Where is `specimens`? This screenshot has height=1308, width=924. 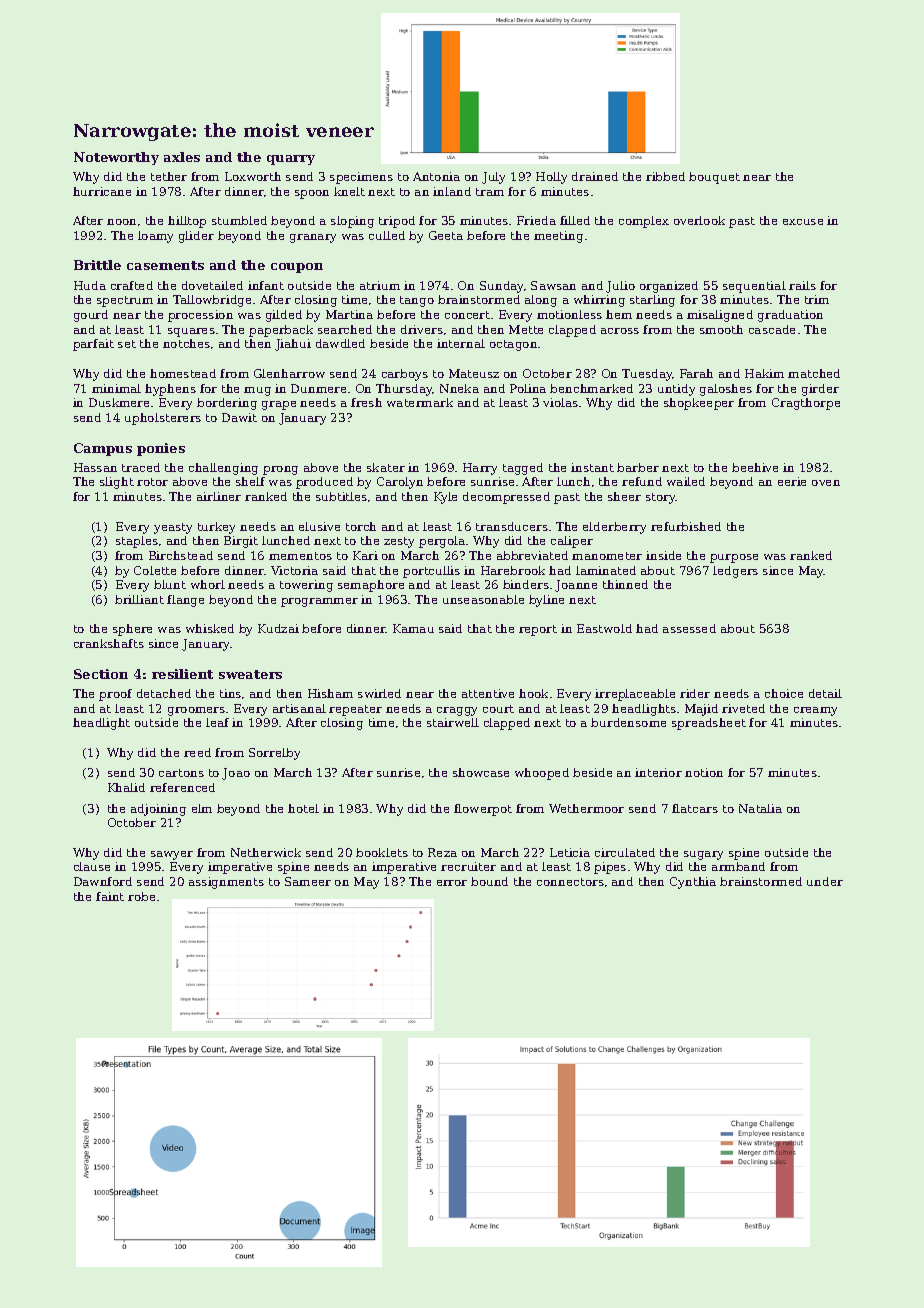 specimens is located at coordinates (361, 178).
